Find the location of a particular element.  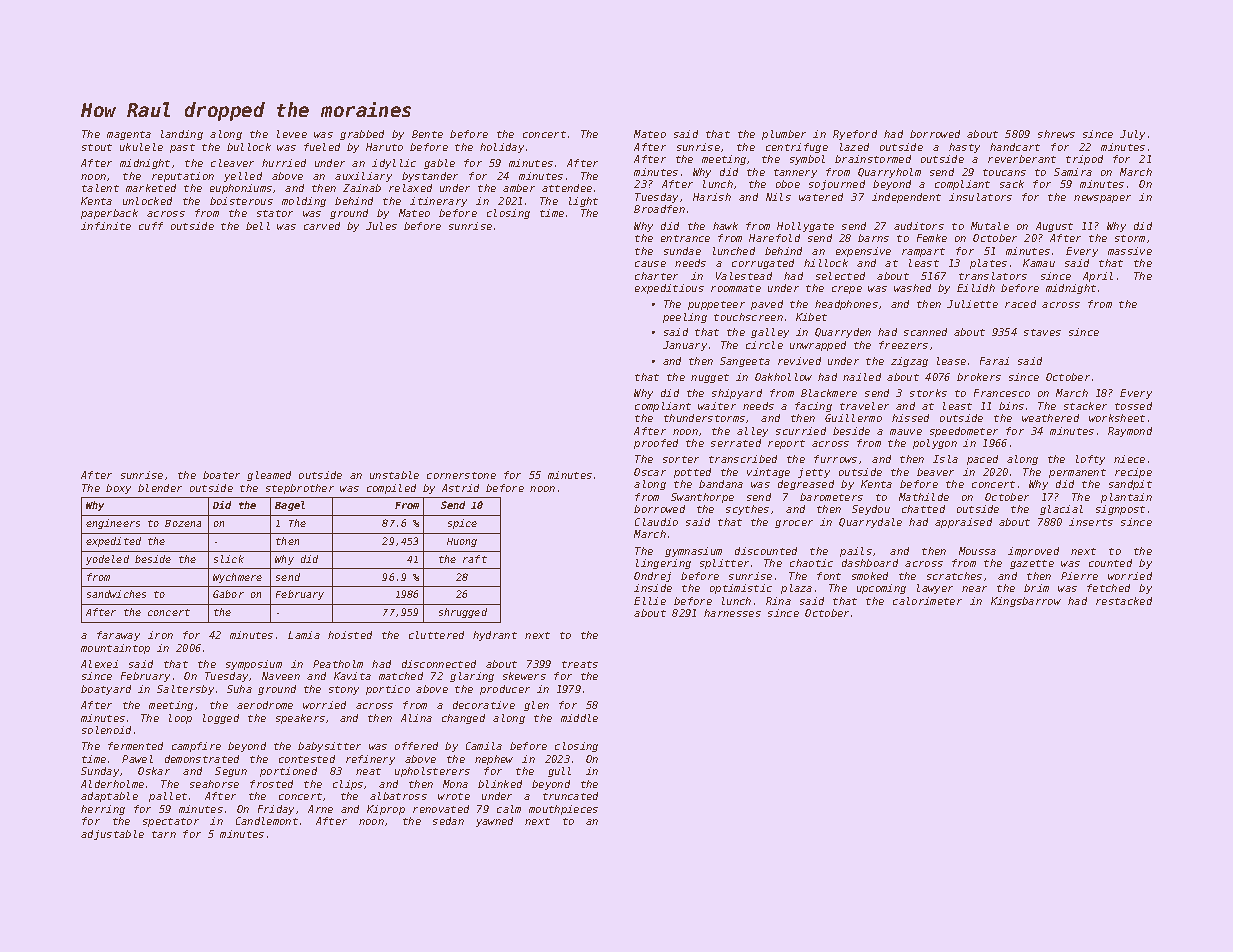

mouthpieces is located at coordinates (563, 810).
